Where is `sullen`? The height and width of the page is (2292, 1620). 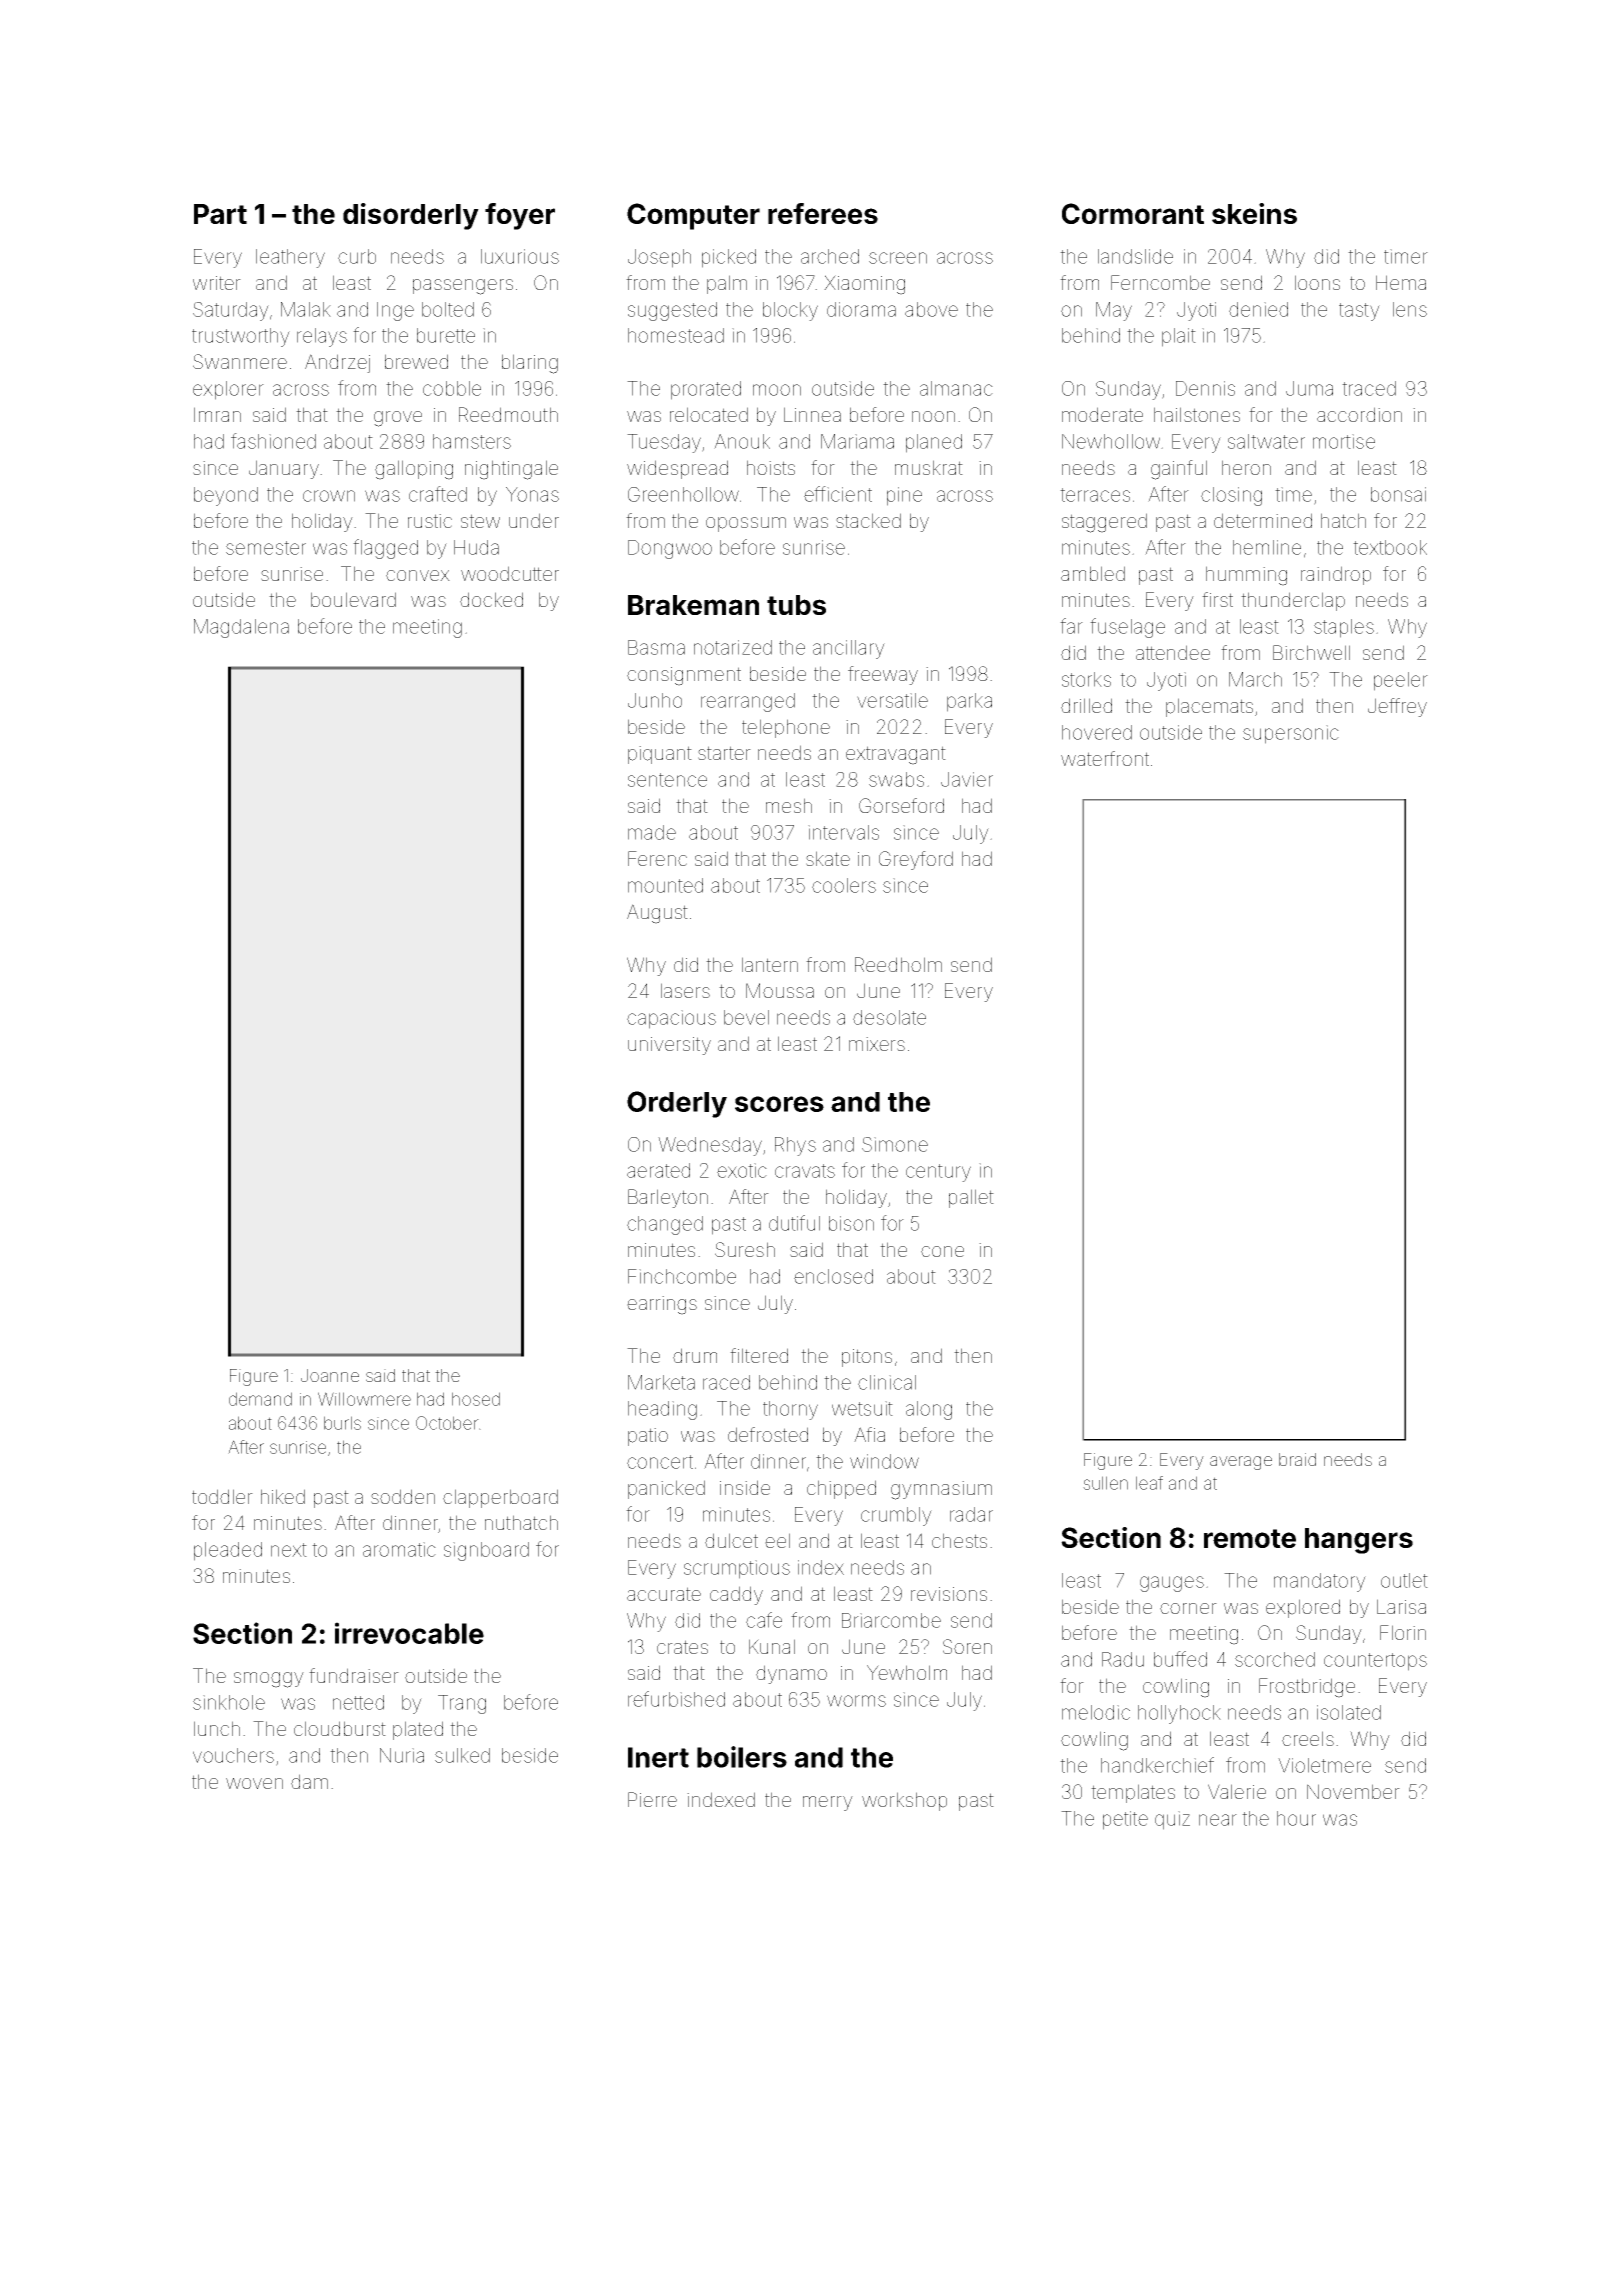
sullen is located at coordinates (1105, 1483).
